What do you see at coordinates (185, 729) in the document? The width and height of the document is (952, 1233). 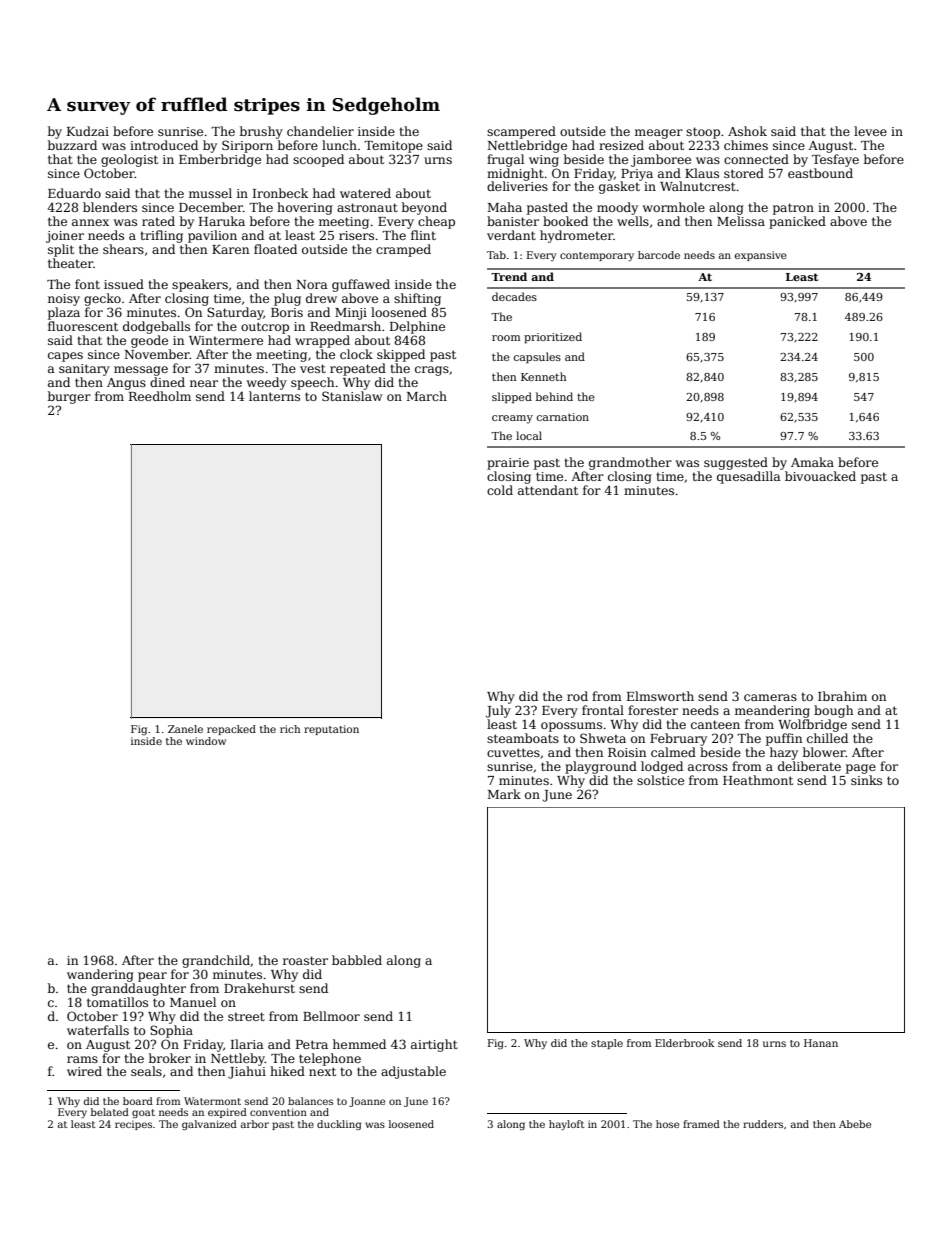 I see `Zanele` at bounding box center [185, 729].
